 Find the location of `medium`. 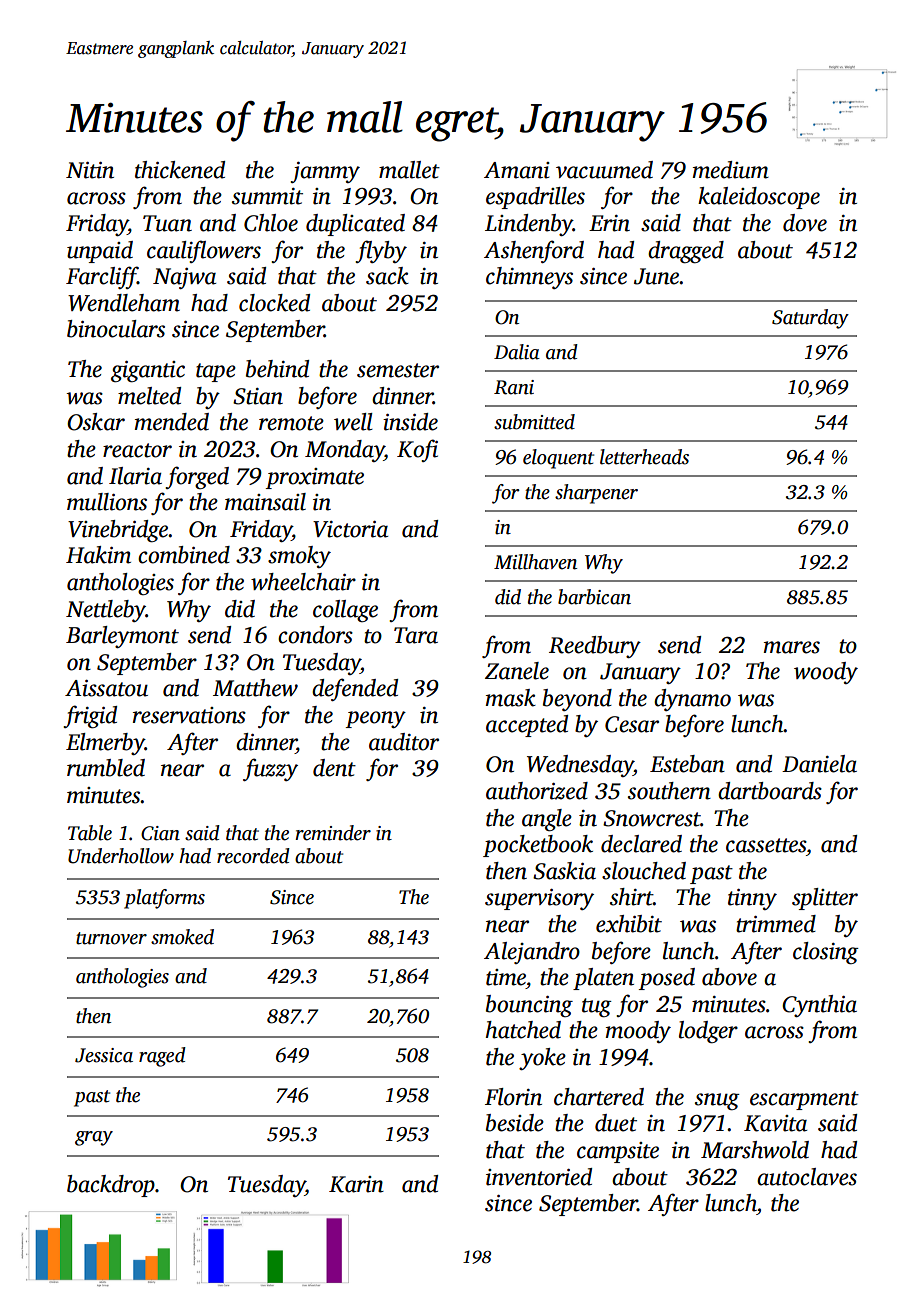

medium is located at coordinates (731, 170).
